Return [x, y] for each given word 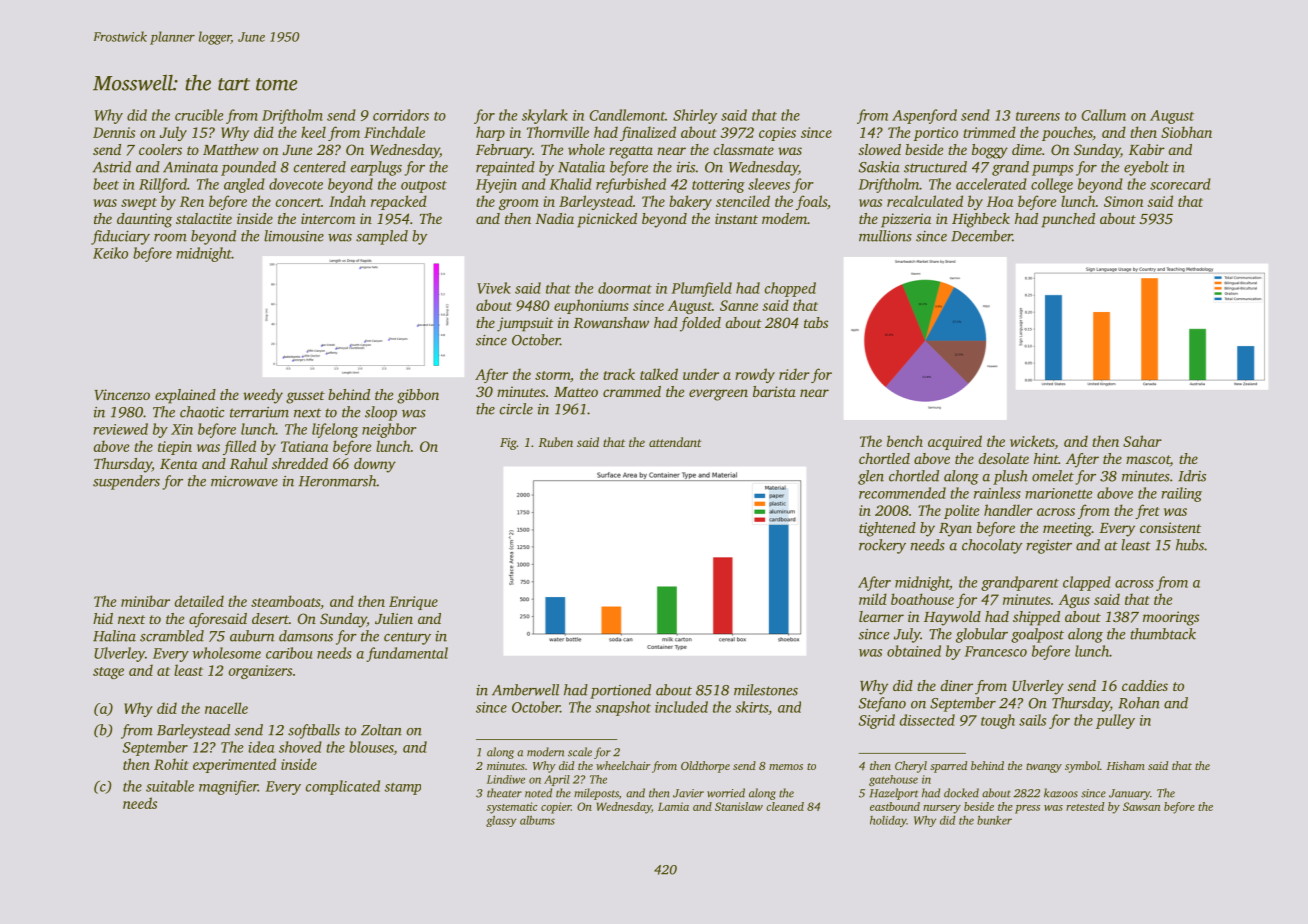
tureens [1038, 116]
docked [961, 793]
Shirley [695, 116]
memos [786, 767]
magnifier [228, 787]
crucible [199, 115]
